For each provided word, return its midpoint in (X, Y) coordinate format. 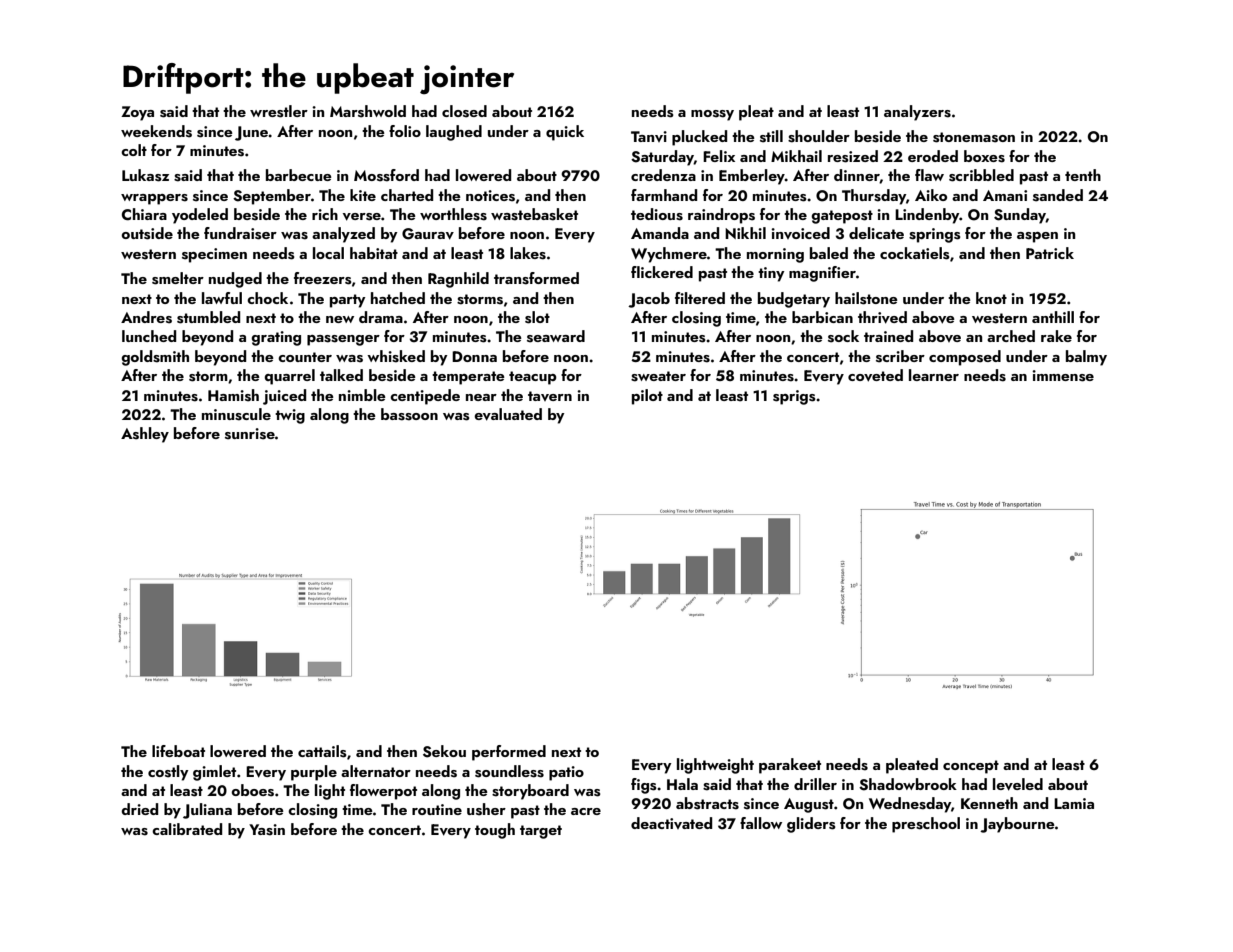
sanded (1058, 195)
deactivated (671, 823)
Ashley (145, 435)
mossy (712, 115)
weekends (156, 131)
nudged (235, 280)
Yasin (267, 830)
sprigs (794, 397)
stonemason (974, 137)
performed (509, 753)
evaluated (508, 414)
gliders (811, 825)
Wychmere (669, 255)
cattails (322, 751)
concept (971, 767)
